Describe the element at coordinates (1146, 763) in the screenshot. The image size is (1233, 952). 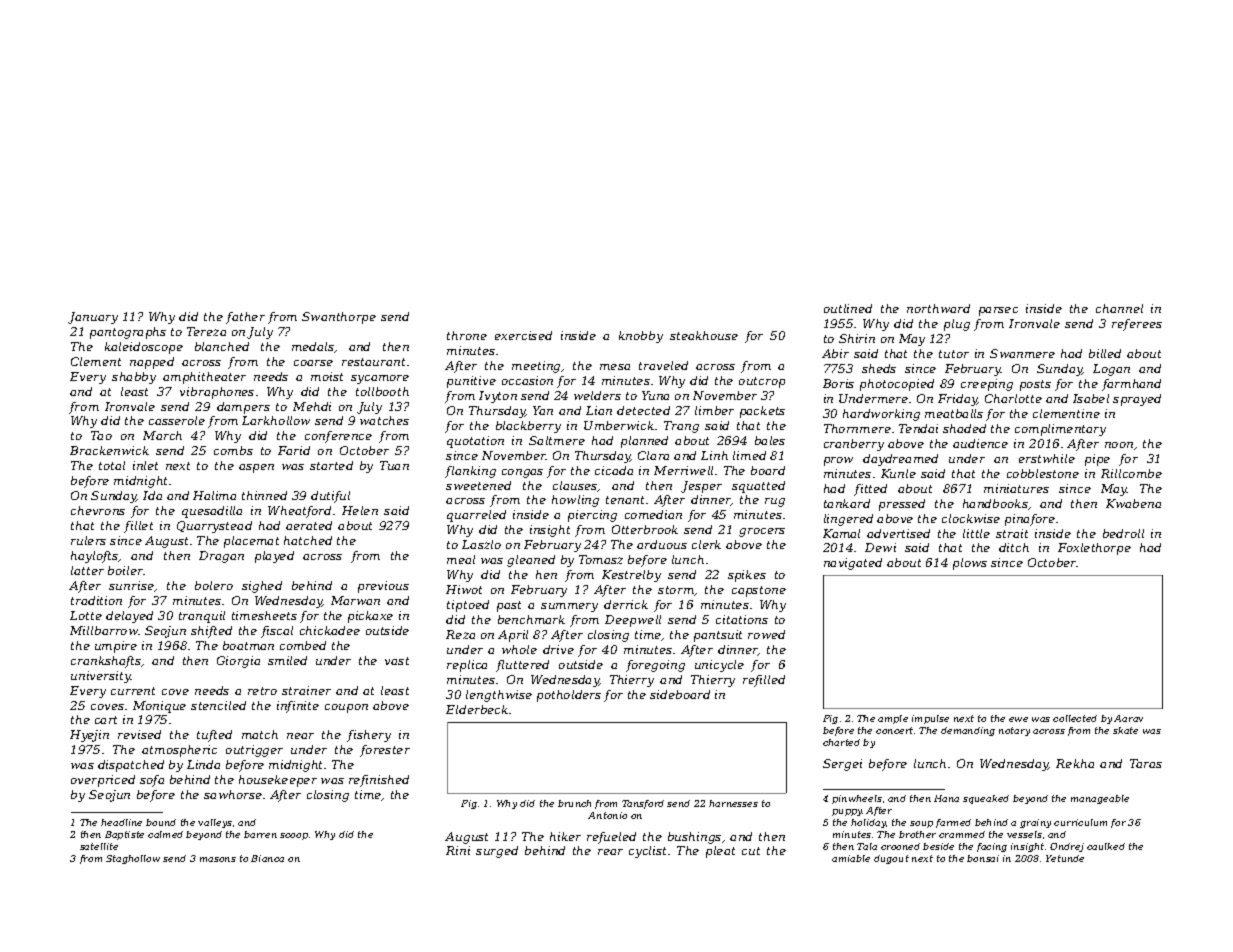
I see `Taras` at that location.
